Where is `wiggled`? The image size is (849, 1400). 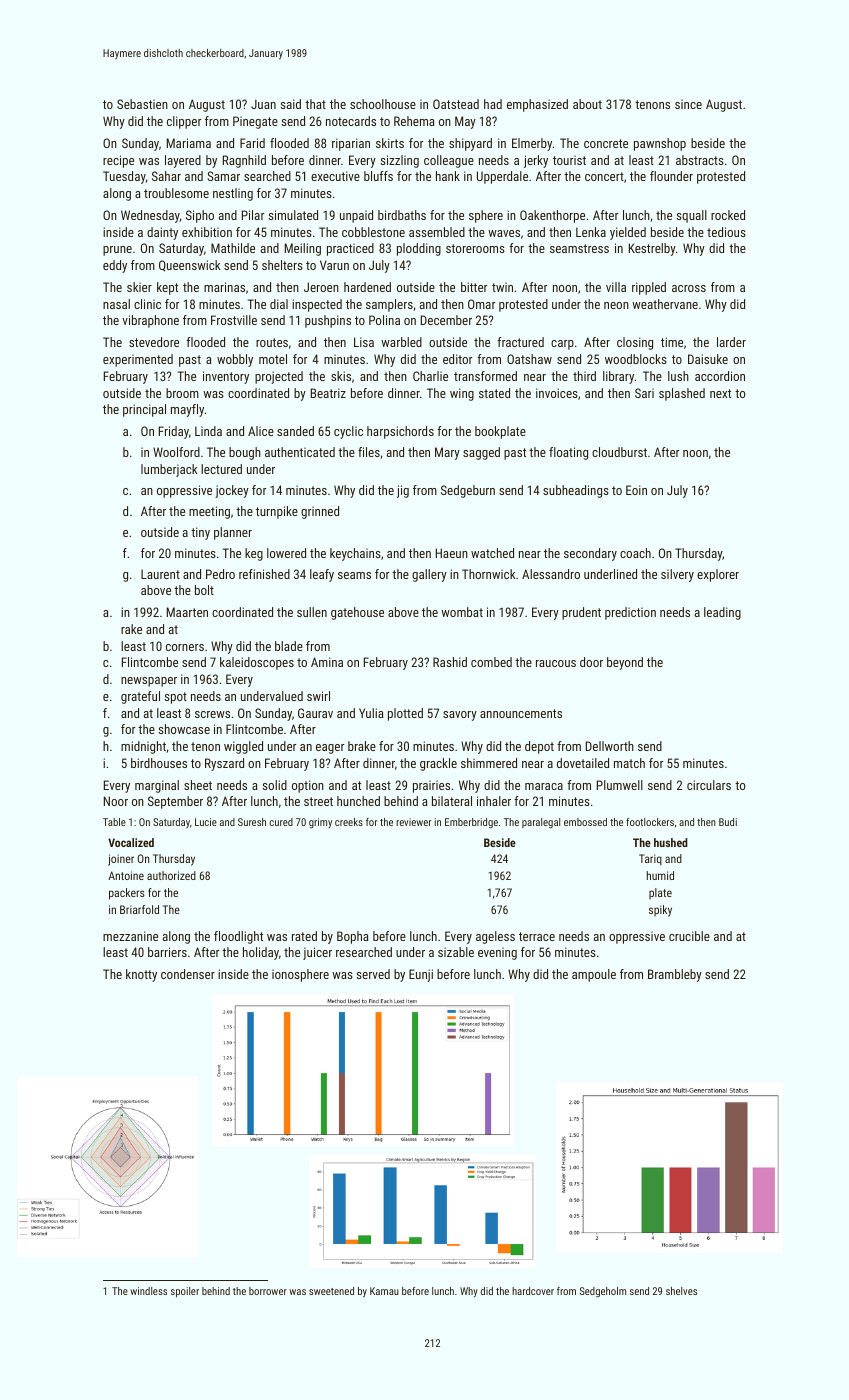 wiggled is located at coordinates (243, 747).
